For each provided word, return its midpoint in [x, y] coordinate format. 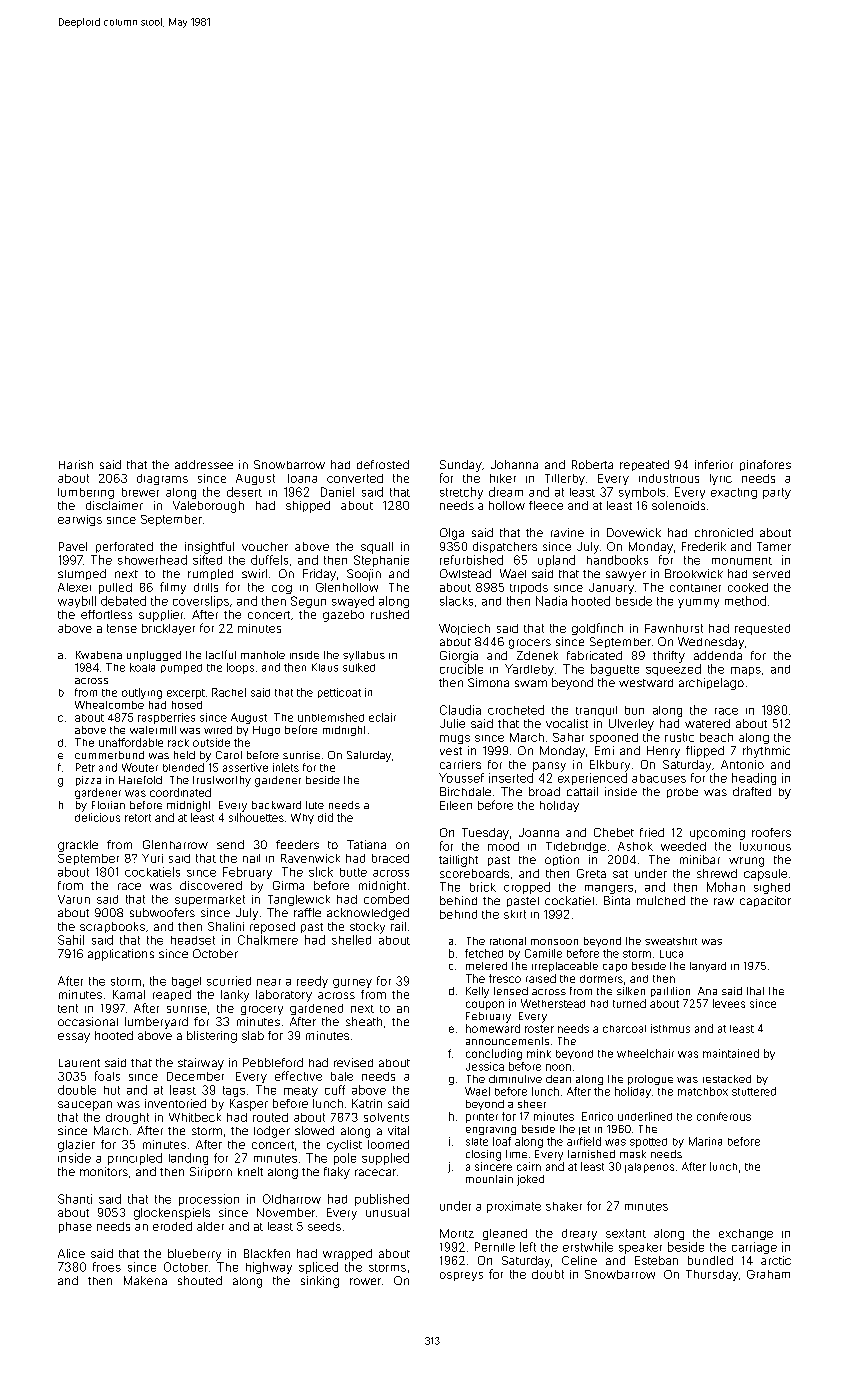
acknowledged [368, 914]
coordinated [180, 792]
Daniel [337, 492]
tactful [221, 654]
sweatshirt [671, 941]
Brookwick [694, 573]
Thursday [712, 1275]
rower [365, 1281]
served [771, 574]
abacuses [659, 778]
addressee [204, 464]
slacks [456, 601]
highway [269, 1268]
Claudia [460, 710]
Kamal [129, 994]
